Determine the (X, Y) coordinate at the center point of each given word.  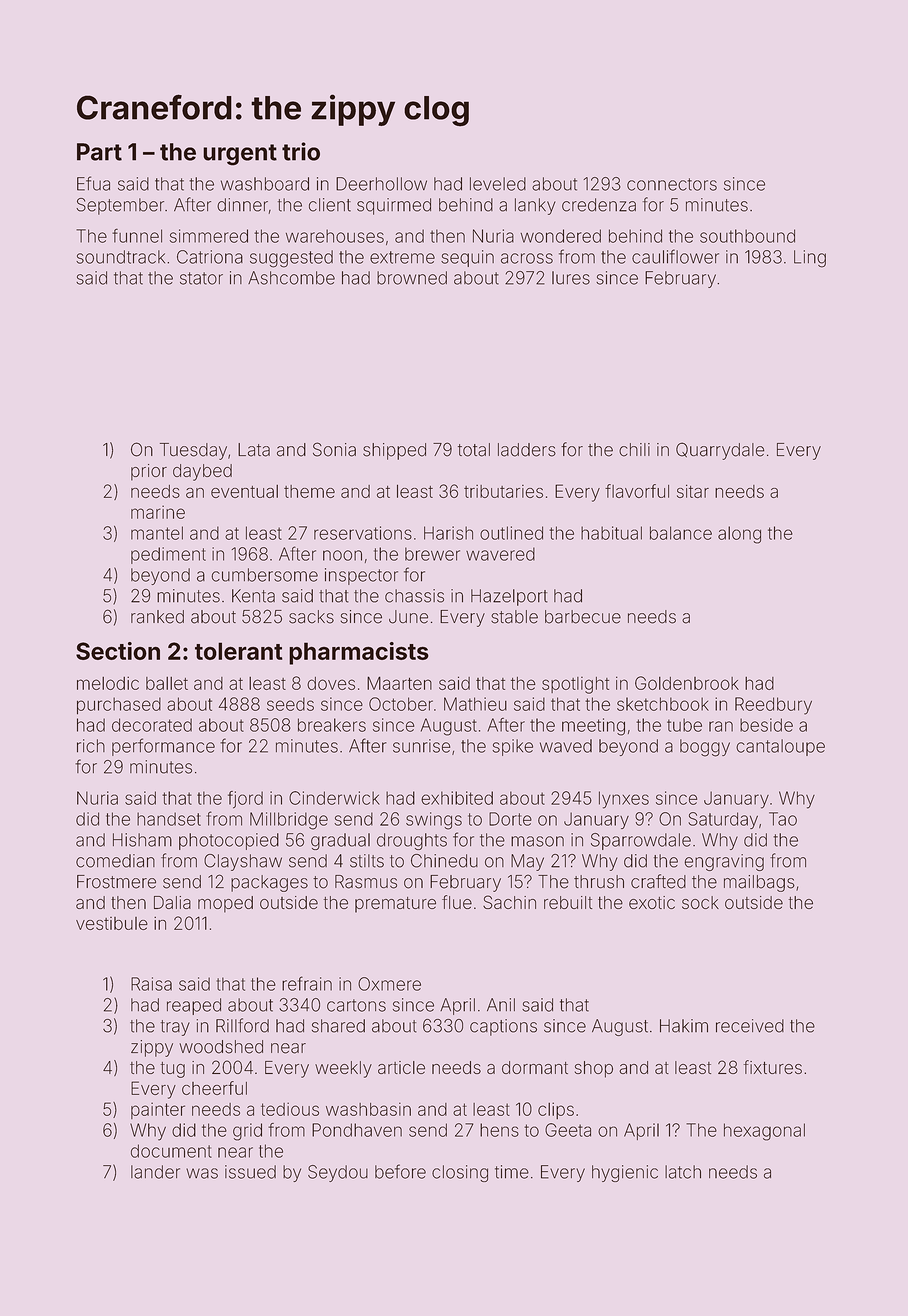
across (527, 258)
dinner (242, 205)
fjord (245, 800)
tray (175, 1028)
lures (571, 278)
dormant (535, 1067)
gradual (340, 841)
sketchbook (663, 704)
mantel (157, 533)
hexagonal (764, 1132)
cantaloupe (780, 747)
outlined (511, 533)
